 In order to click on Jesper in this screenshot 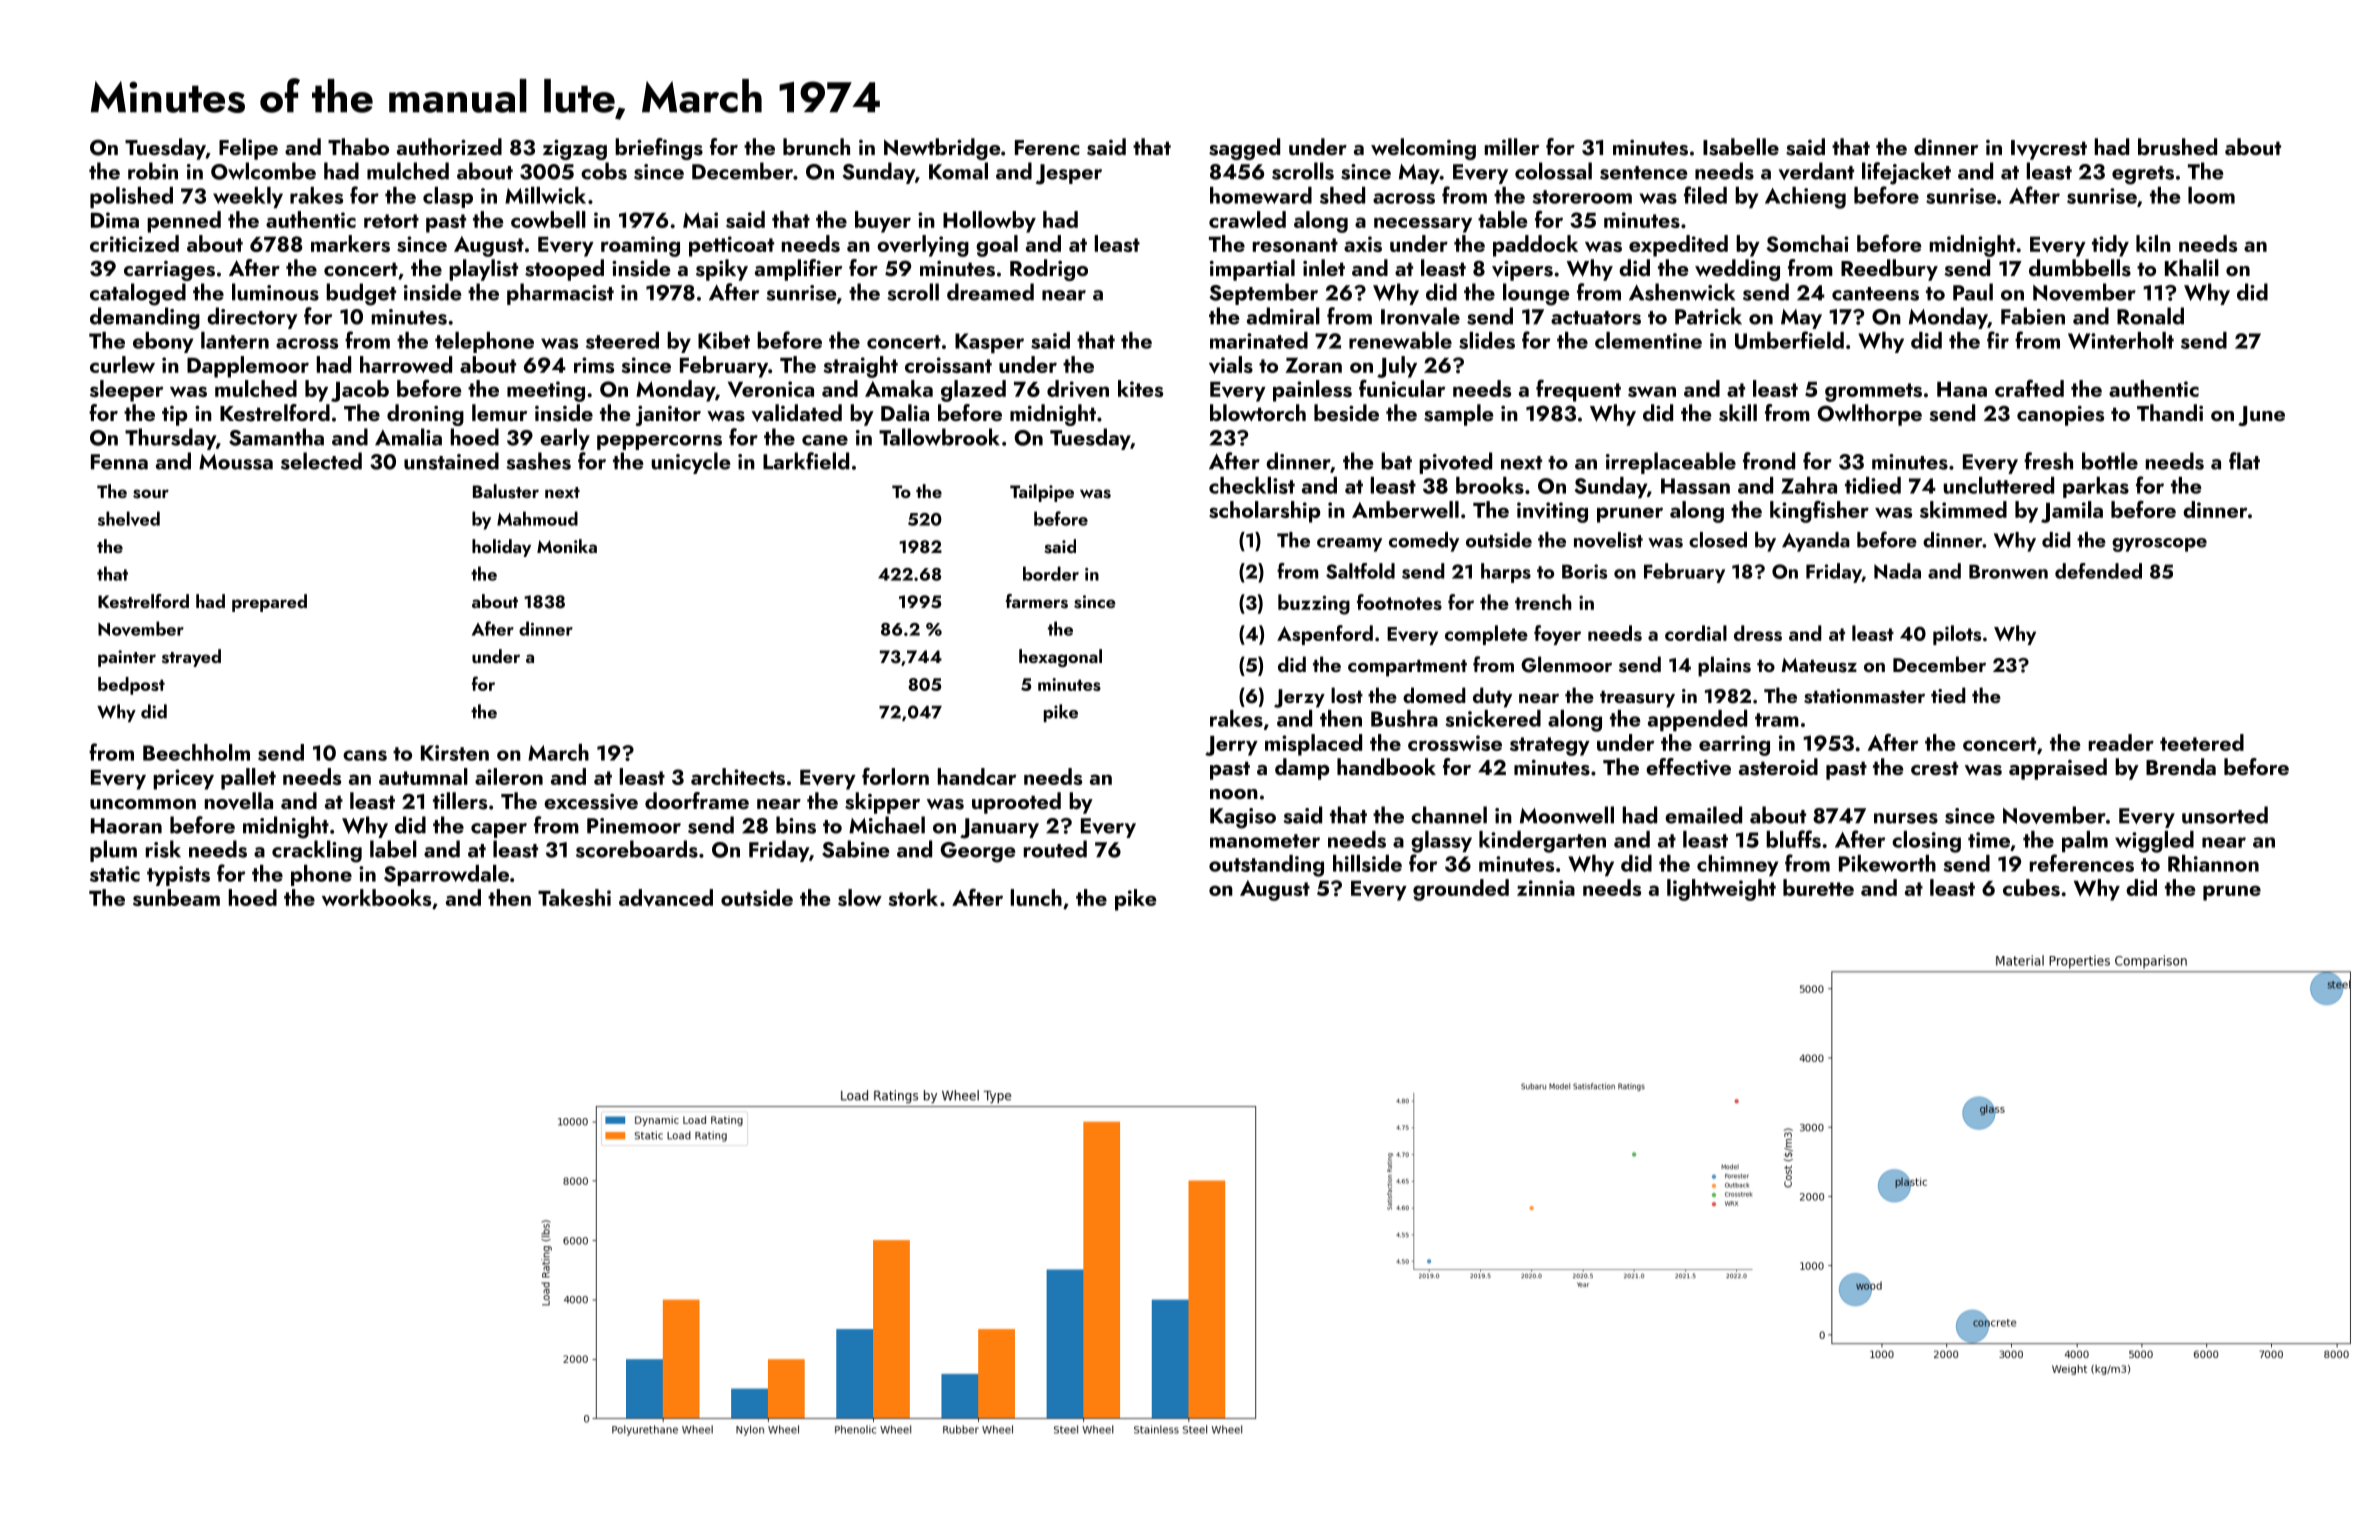, I will do `click(1069, 174)`.
